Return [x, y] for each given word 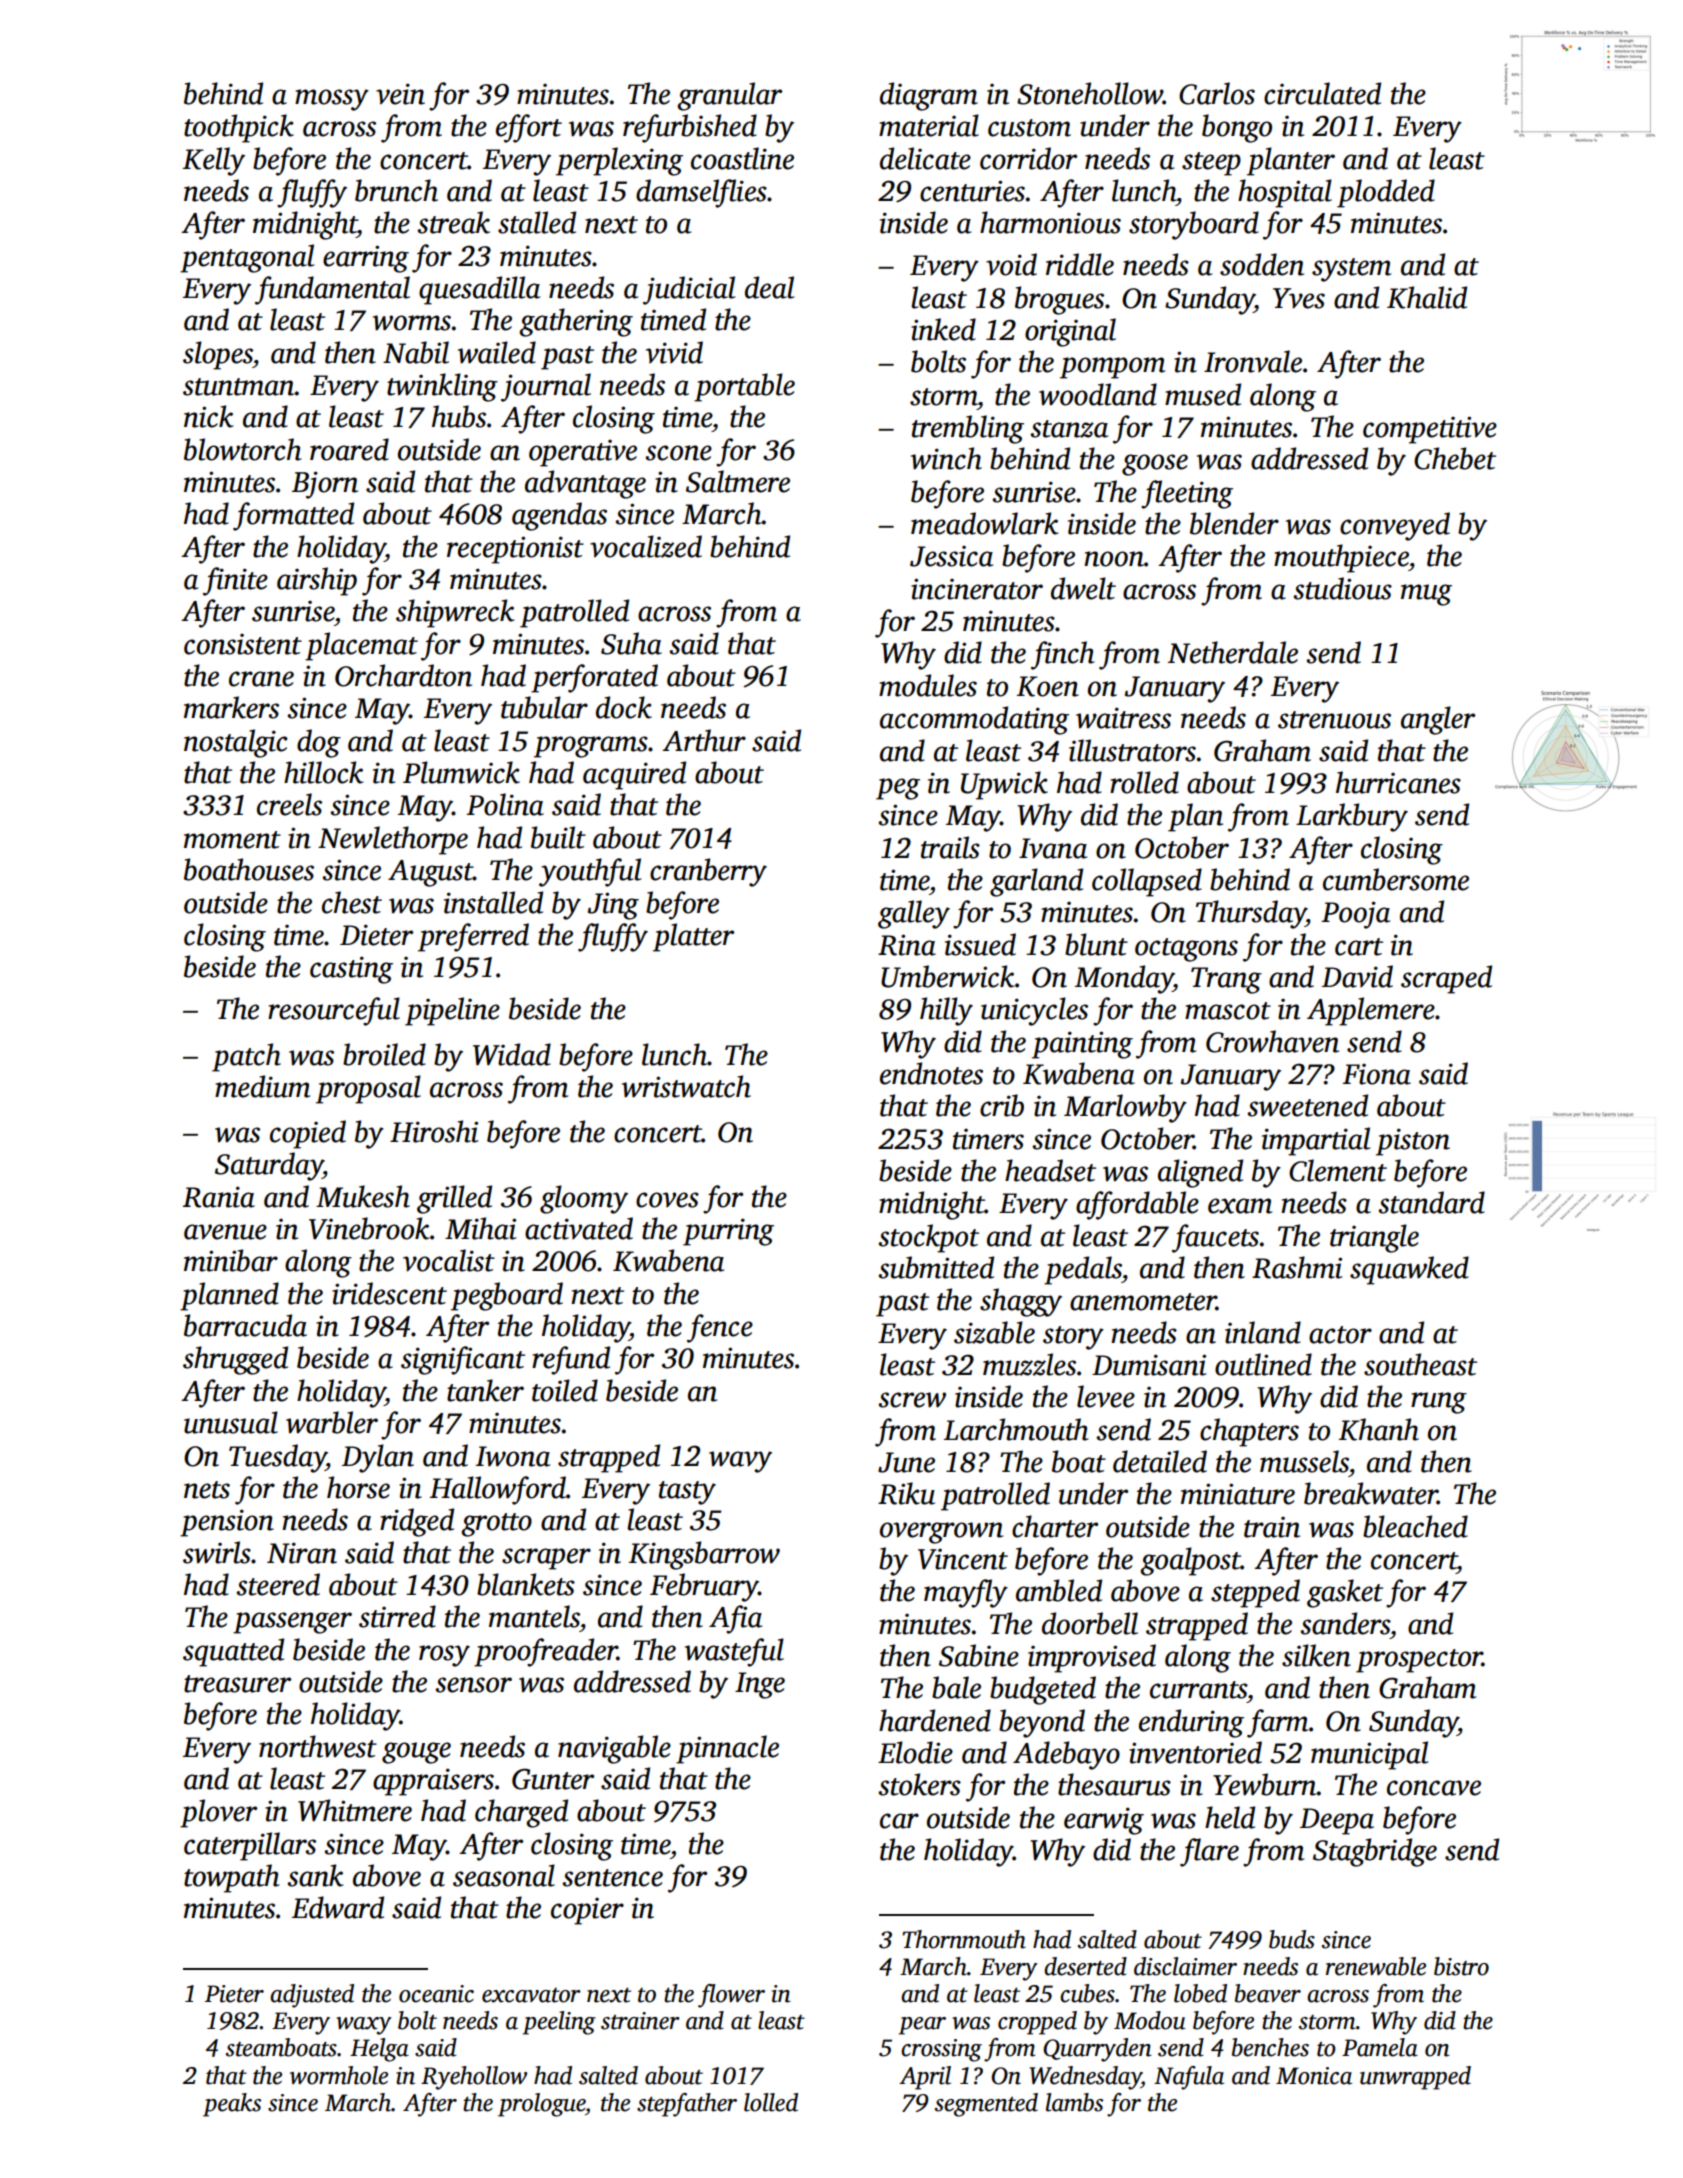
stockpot [928, 1238]
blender [1234, 523]
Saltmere [738, 481]
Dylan [378, 1458]
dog [319, 743]
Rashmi [1297, 1267]
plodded [1386, 193]
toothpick [239, 128]
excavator [531, 1995]
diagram [929, 96]
